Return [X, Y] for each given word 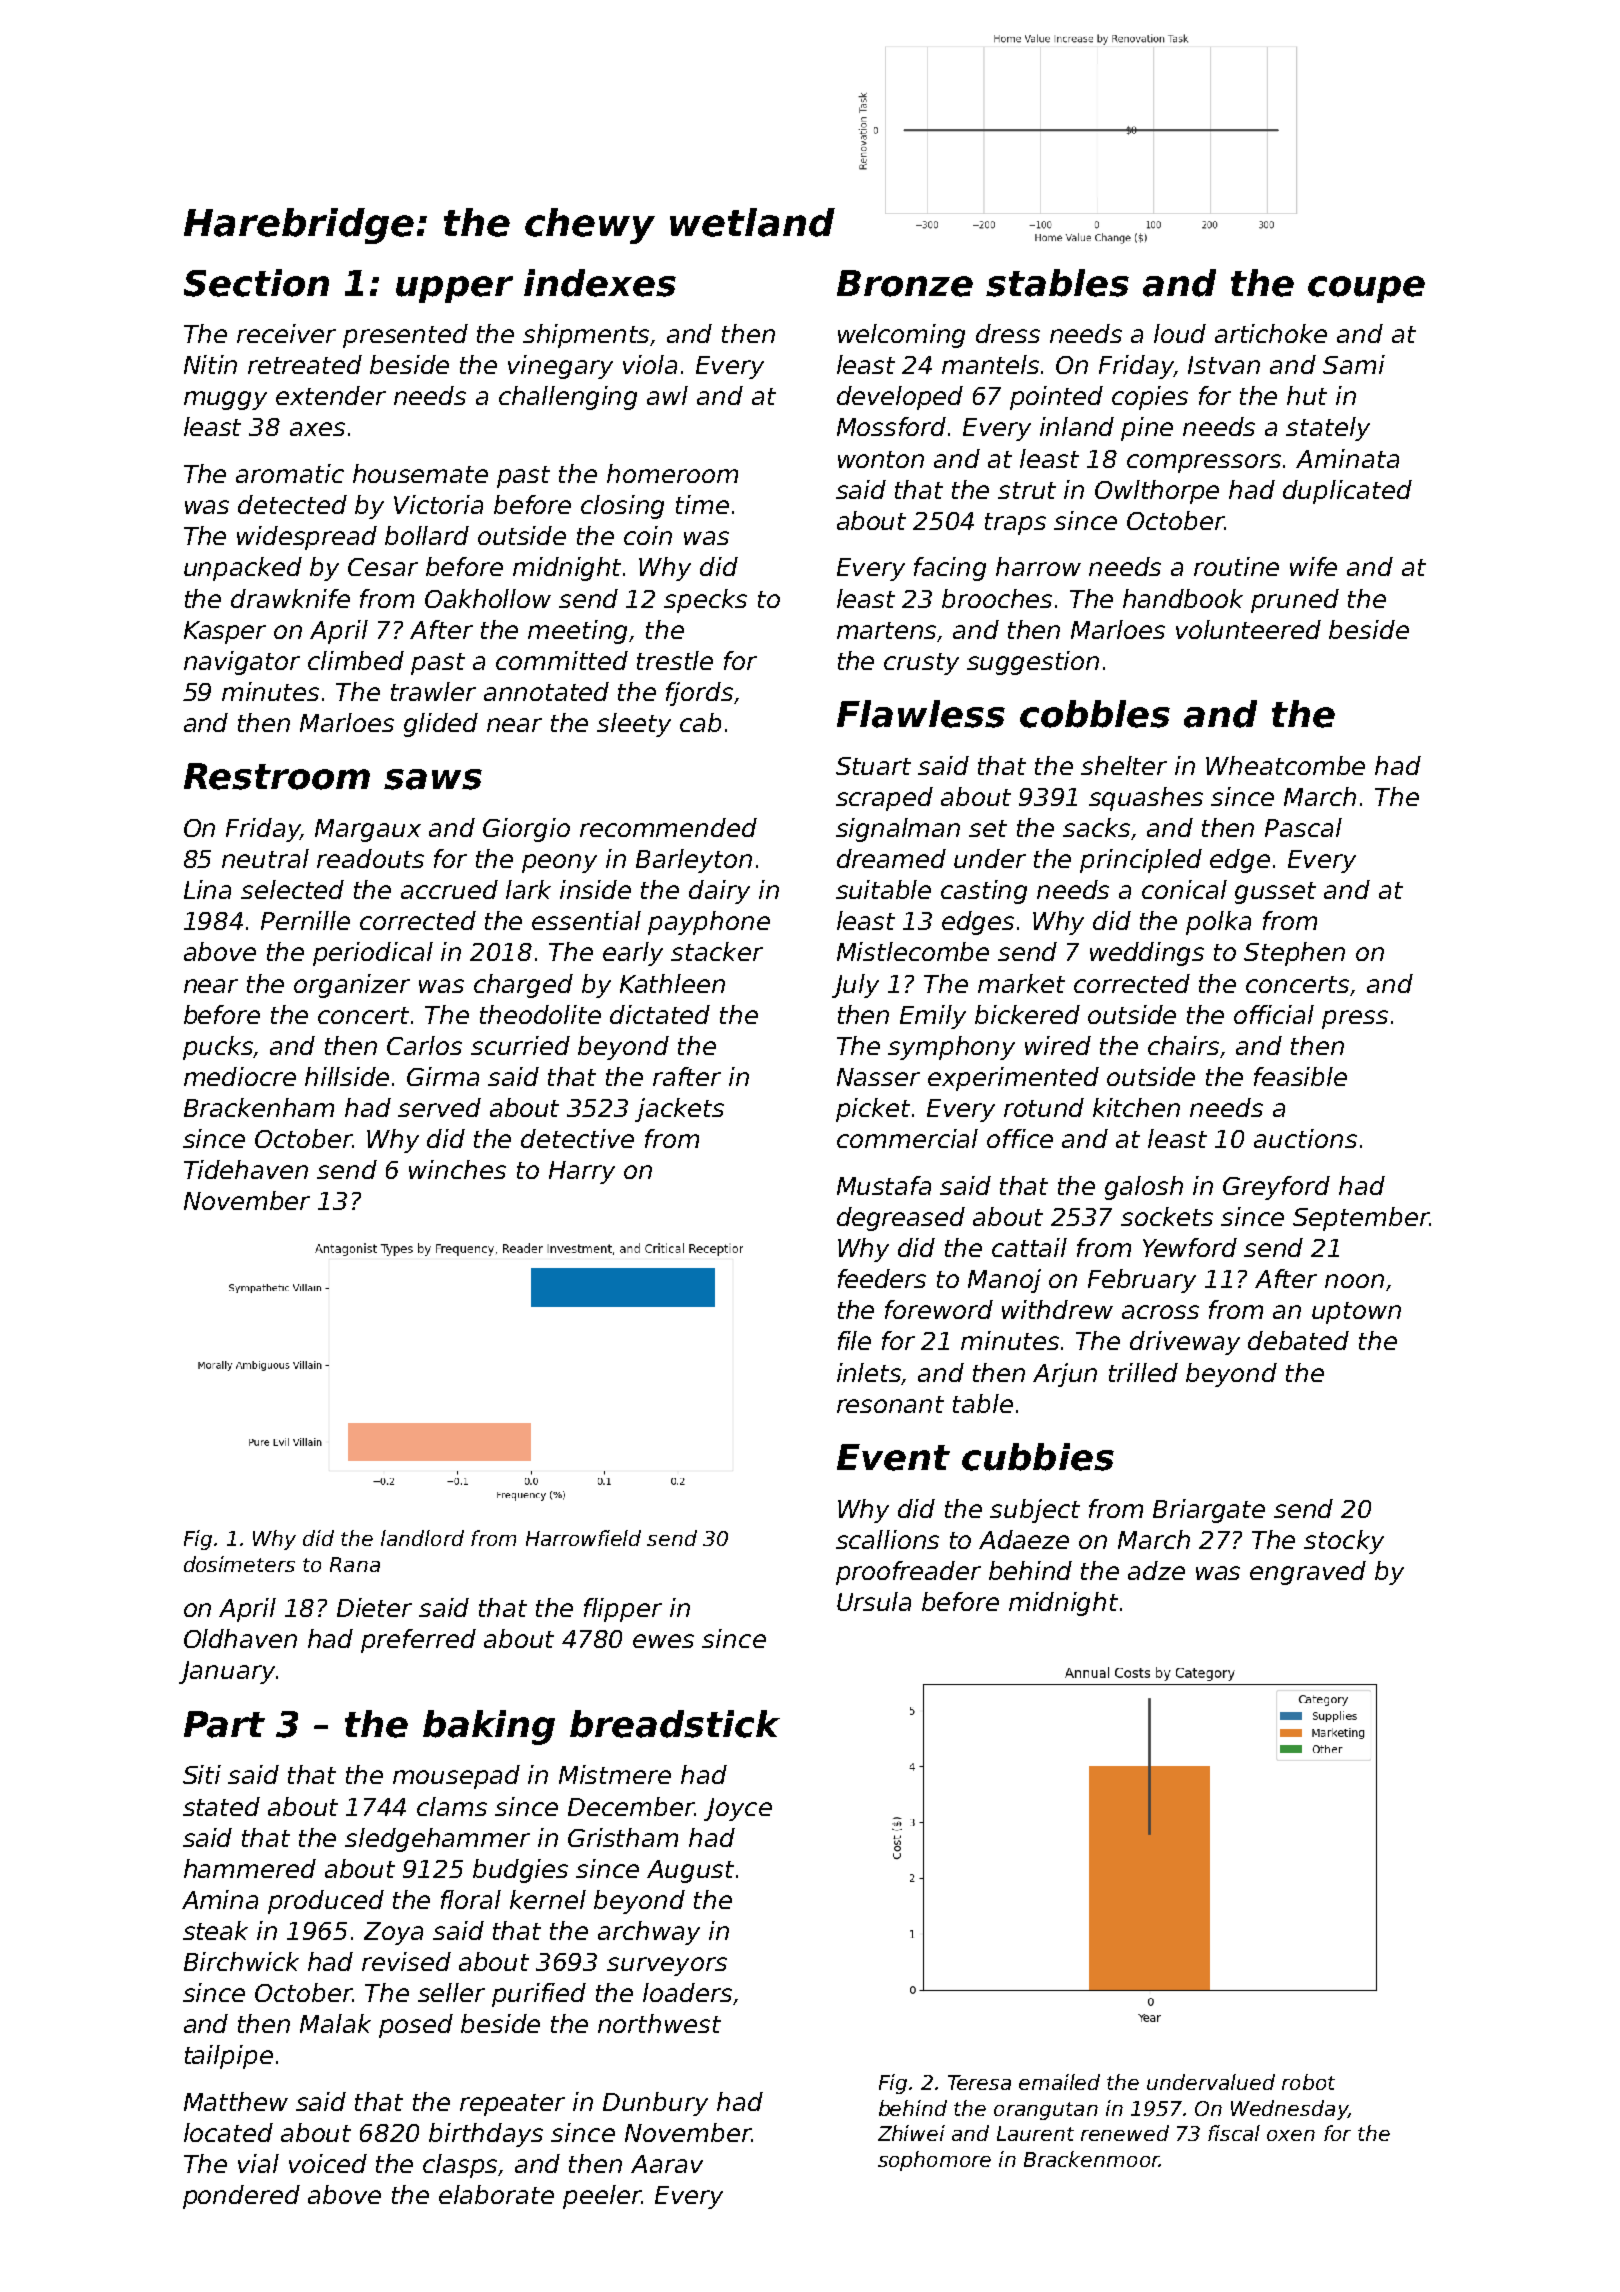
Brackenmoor [1091, 2159]
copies [1150, 398]
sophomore [934, 2161]
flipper [623, 1610]
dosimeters [239, 1564]
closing [622, 507]
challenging [568, 398]
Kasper [225, 632]
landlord [422, 1538]
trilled [1143, 1372]
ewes [663, 1641]
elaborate [496, 2194]
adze [1156, 1570]
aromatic [290, 473]
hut [1307, 395]
